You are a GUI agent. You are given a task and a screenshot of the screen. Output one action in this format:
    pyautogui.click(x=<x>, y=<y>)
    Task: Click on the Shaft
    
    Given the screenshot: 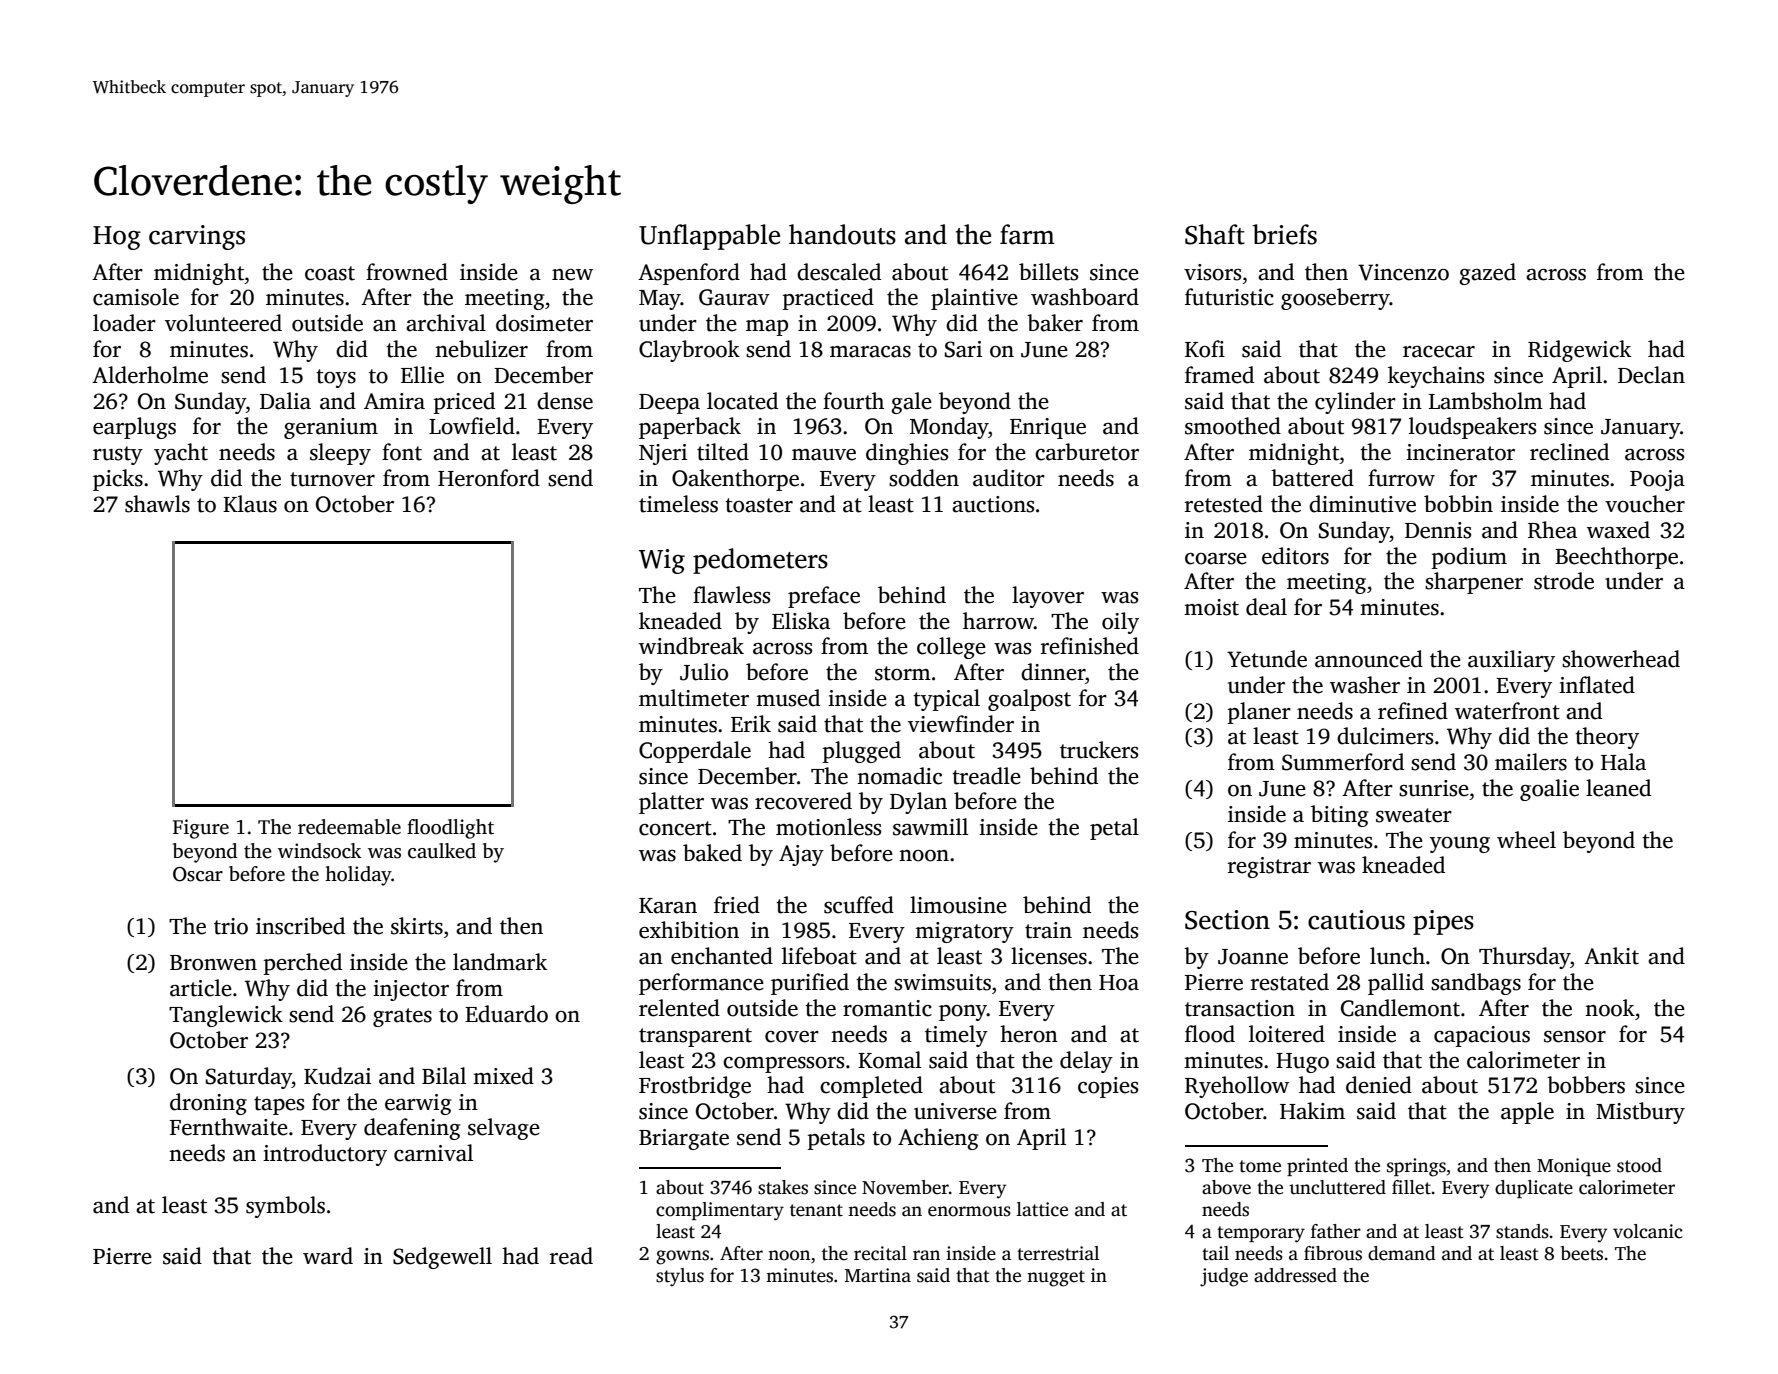 What is the action you would take?
    pyautogui.click(x=1215, y=234)
